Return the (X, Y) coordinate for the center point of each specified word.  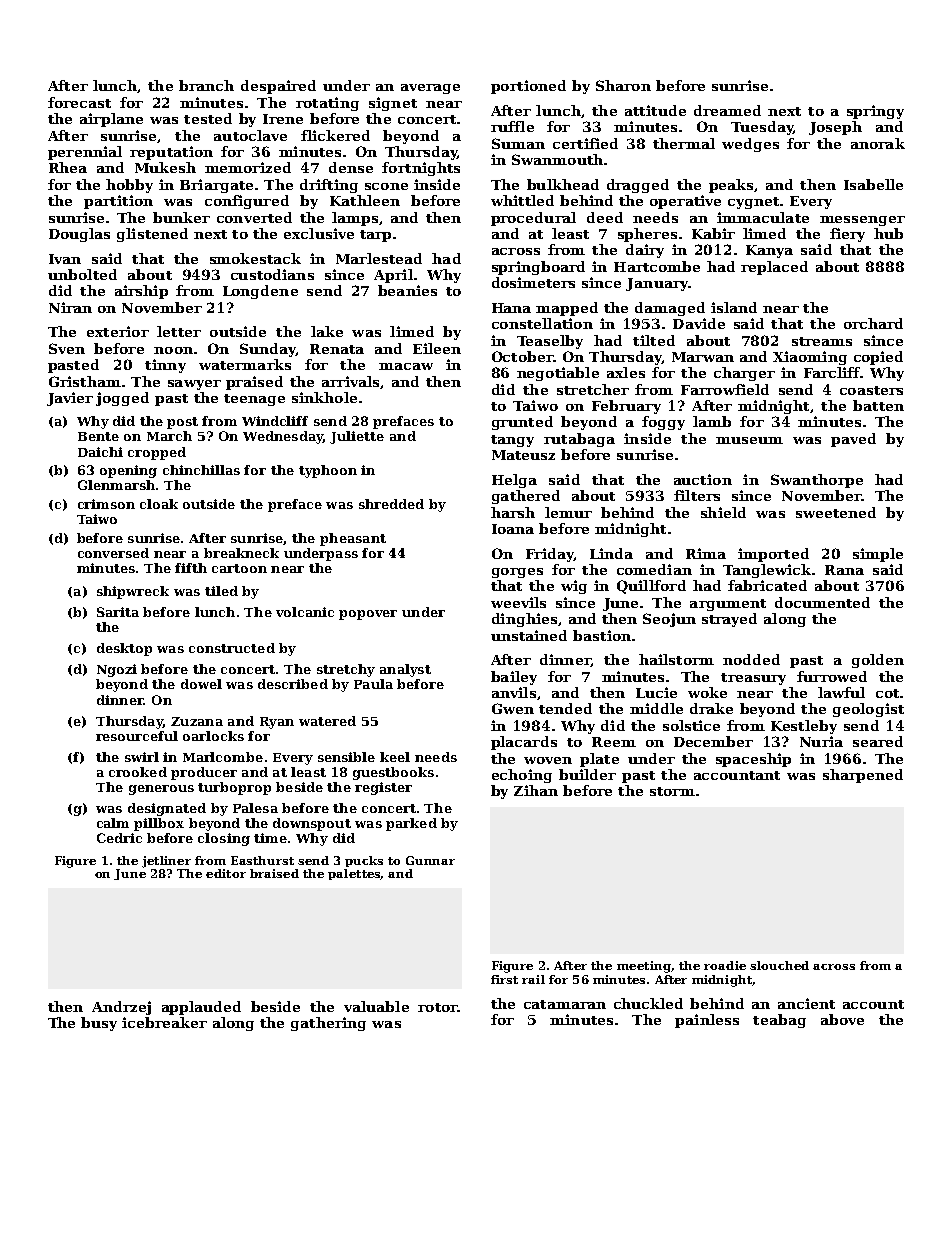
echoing (522, 776)
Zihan (536, 790)
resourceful (137, 736)
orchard (873, 323)
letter (179, 331)
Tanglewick (767, 571)
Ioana (513, 529)
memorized (248, 167)
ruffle (512, 126)
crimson (106, 504)
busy (99, 1024)
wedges (750, 145)
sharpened (863, 776)
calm (113, 823)
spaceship (753, 760)
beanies (407, 290)
